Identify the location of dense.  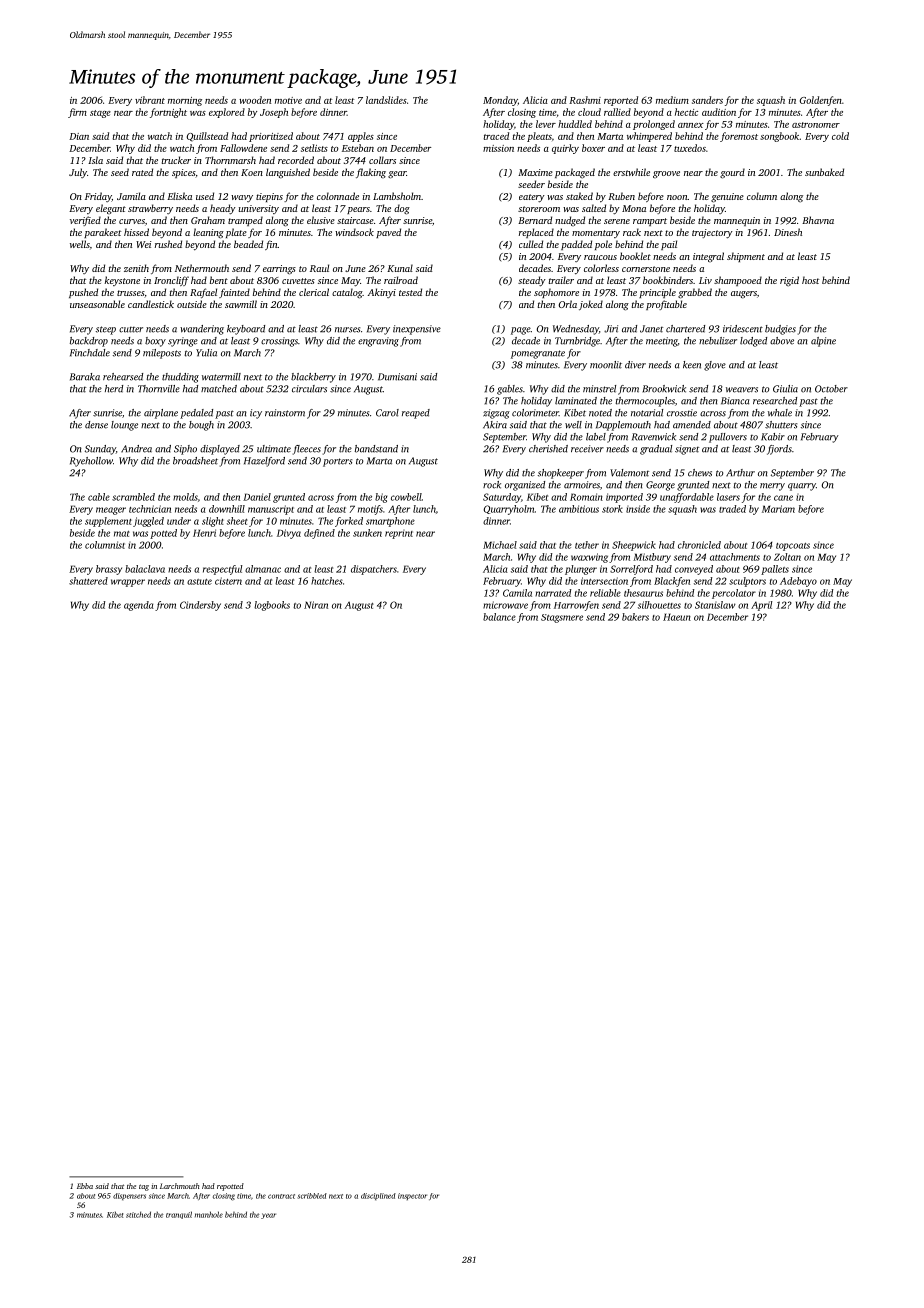
(96, 425).
